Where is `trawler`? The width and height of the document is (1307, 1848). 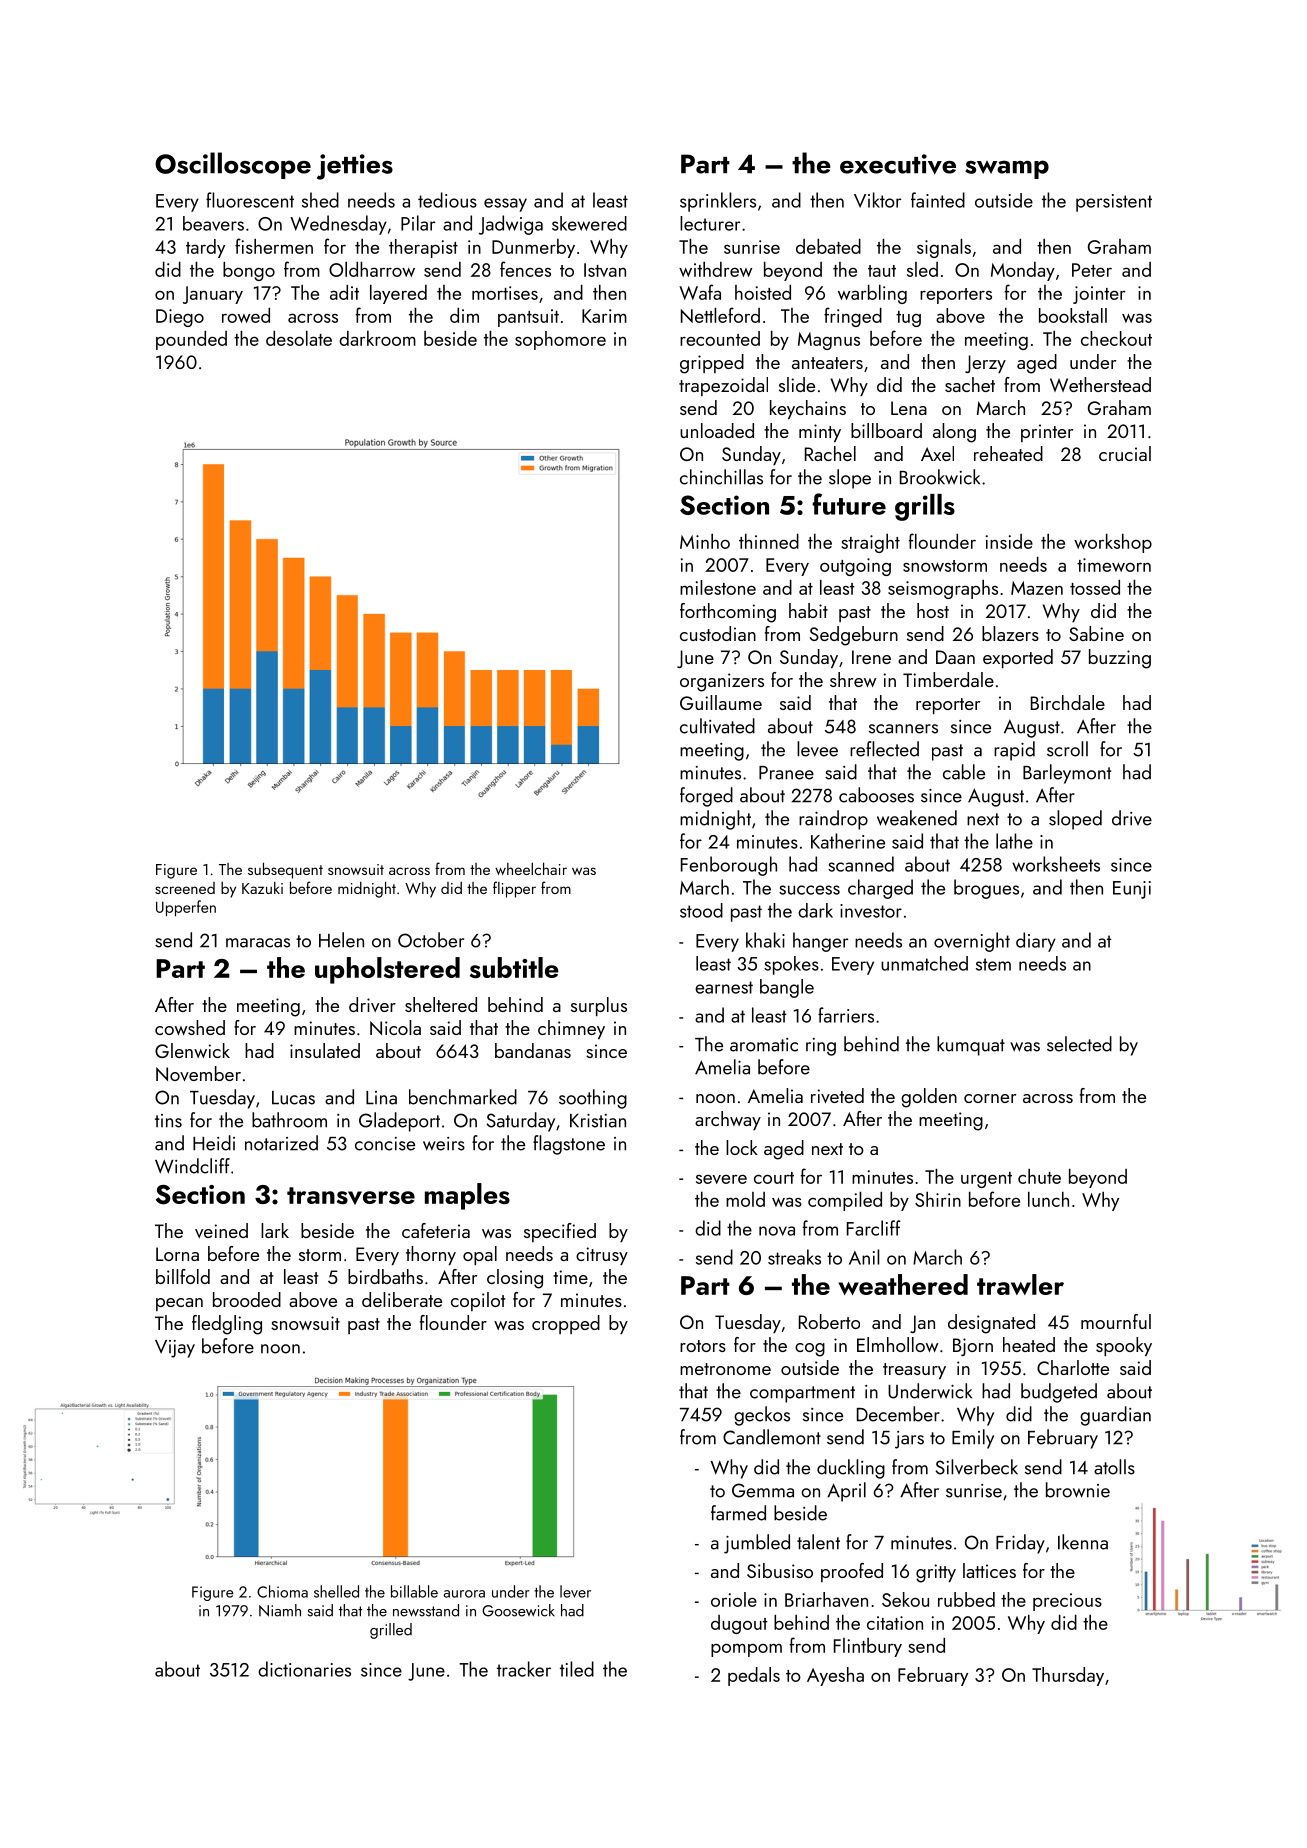
trawler is located at coordinates (1020, 1284).
